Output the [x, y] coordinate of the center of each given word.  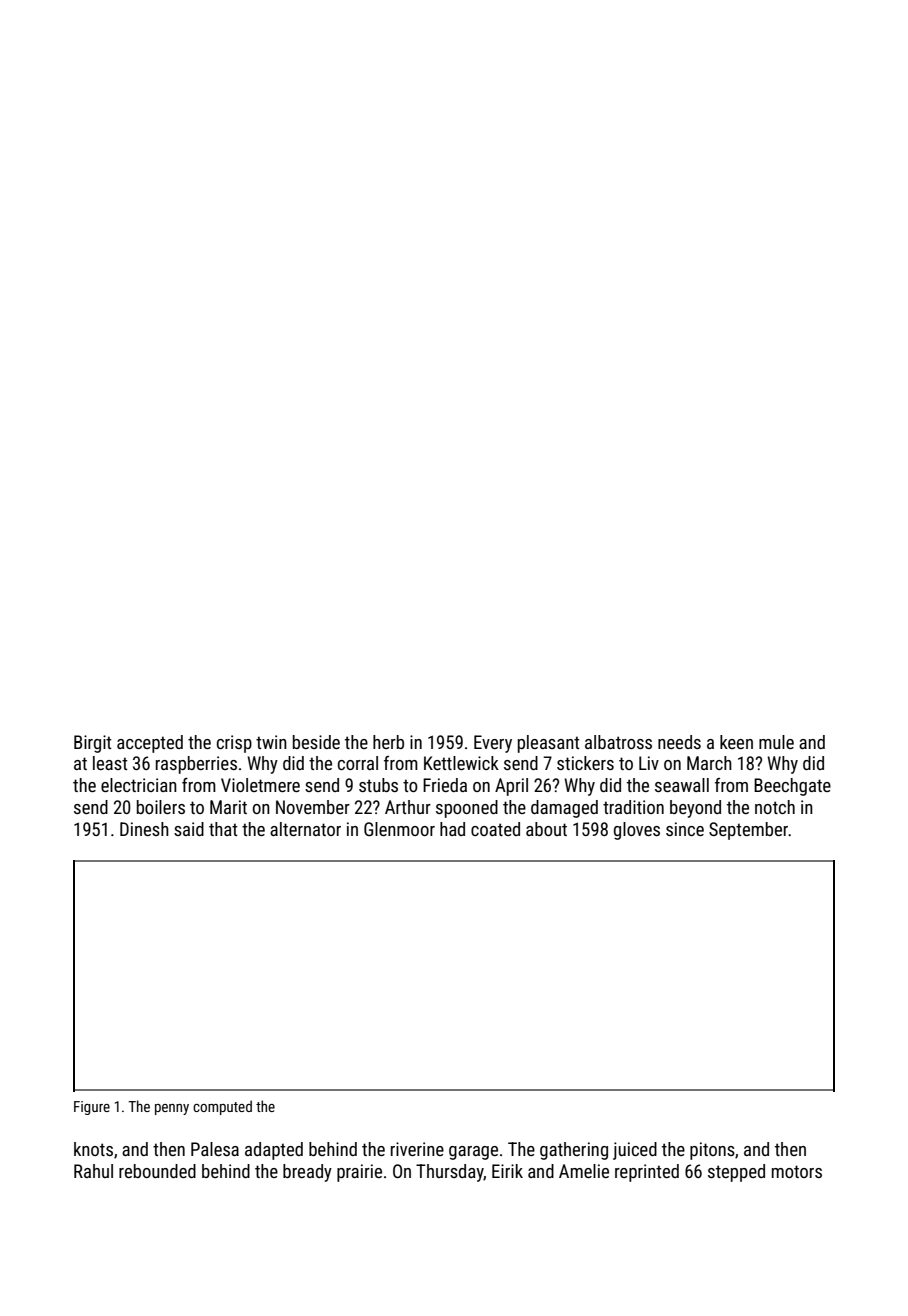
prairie [359, 1173]
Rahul [93, 1171]
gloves [637, 831]
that [223, 829]
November [313, 807]
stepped [736, 1173]
